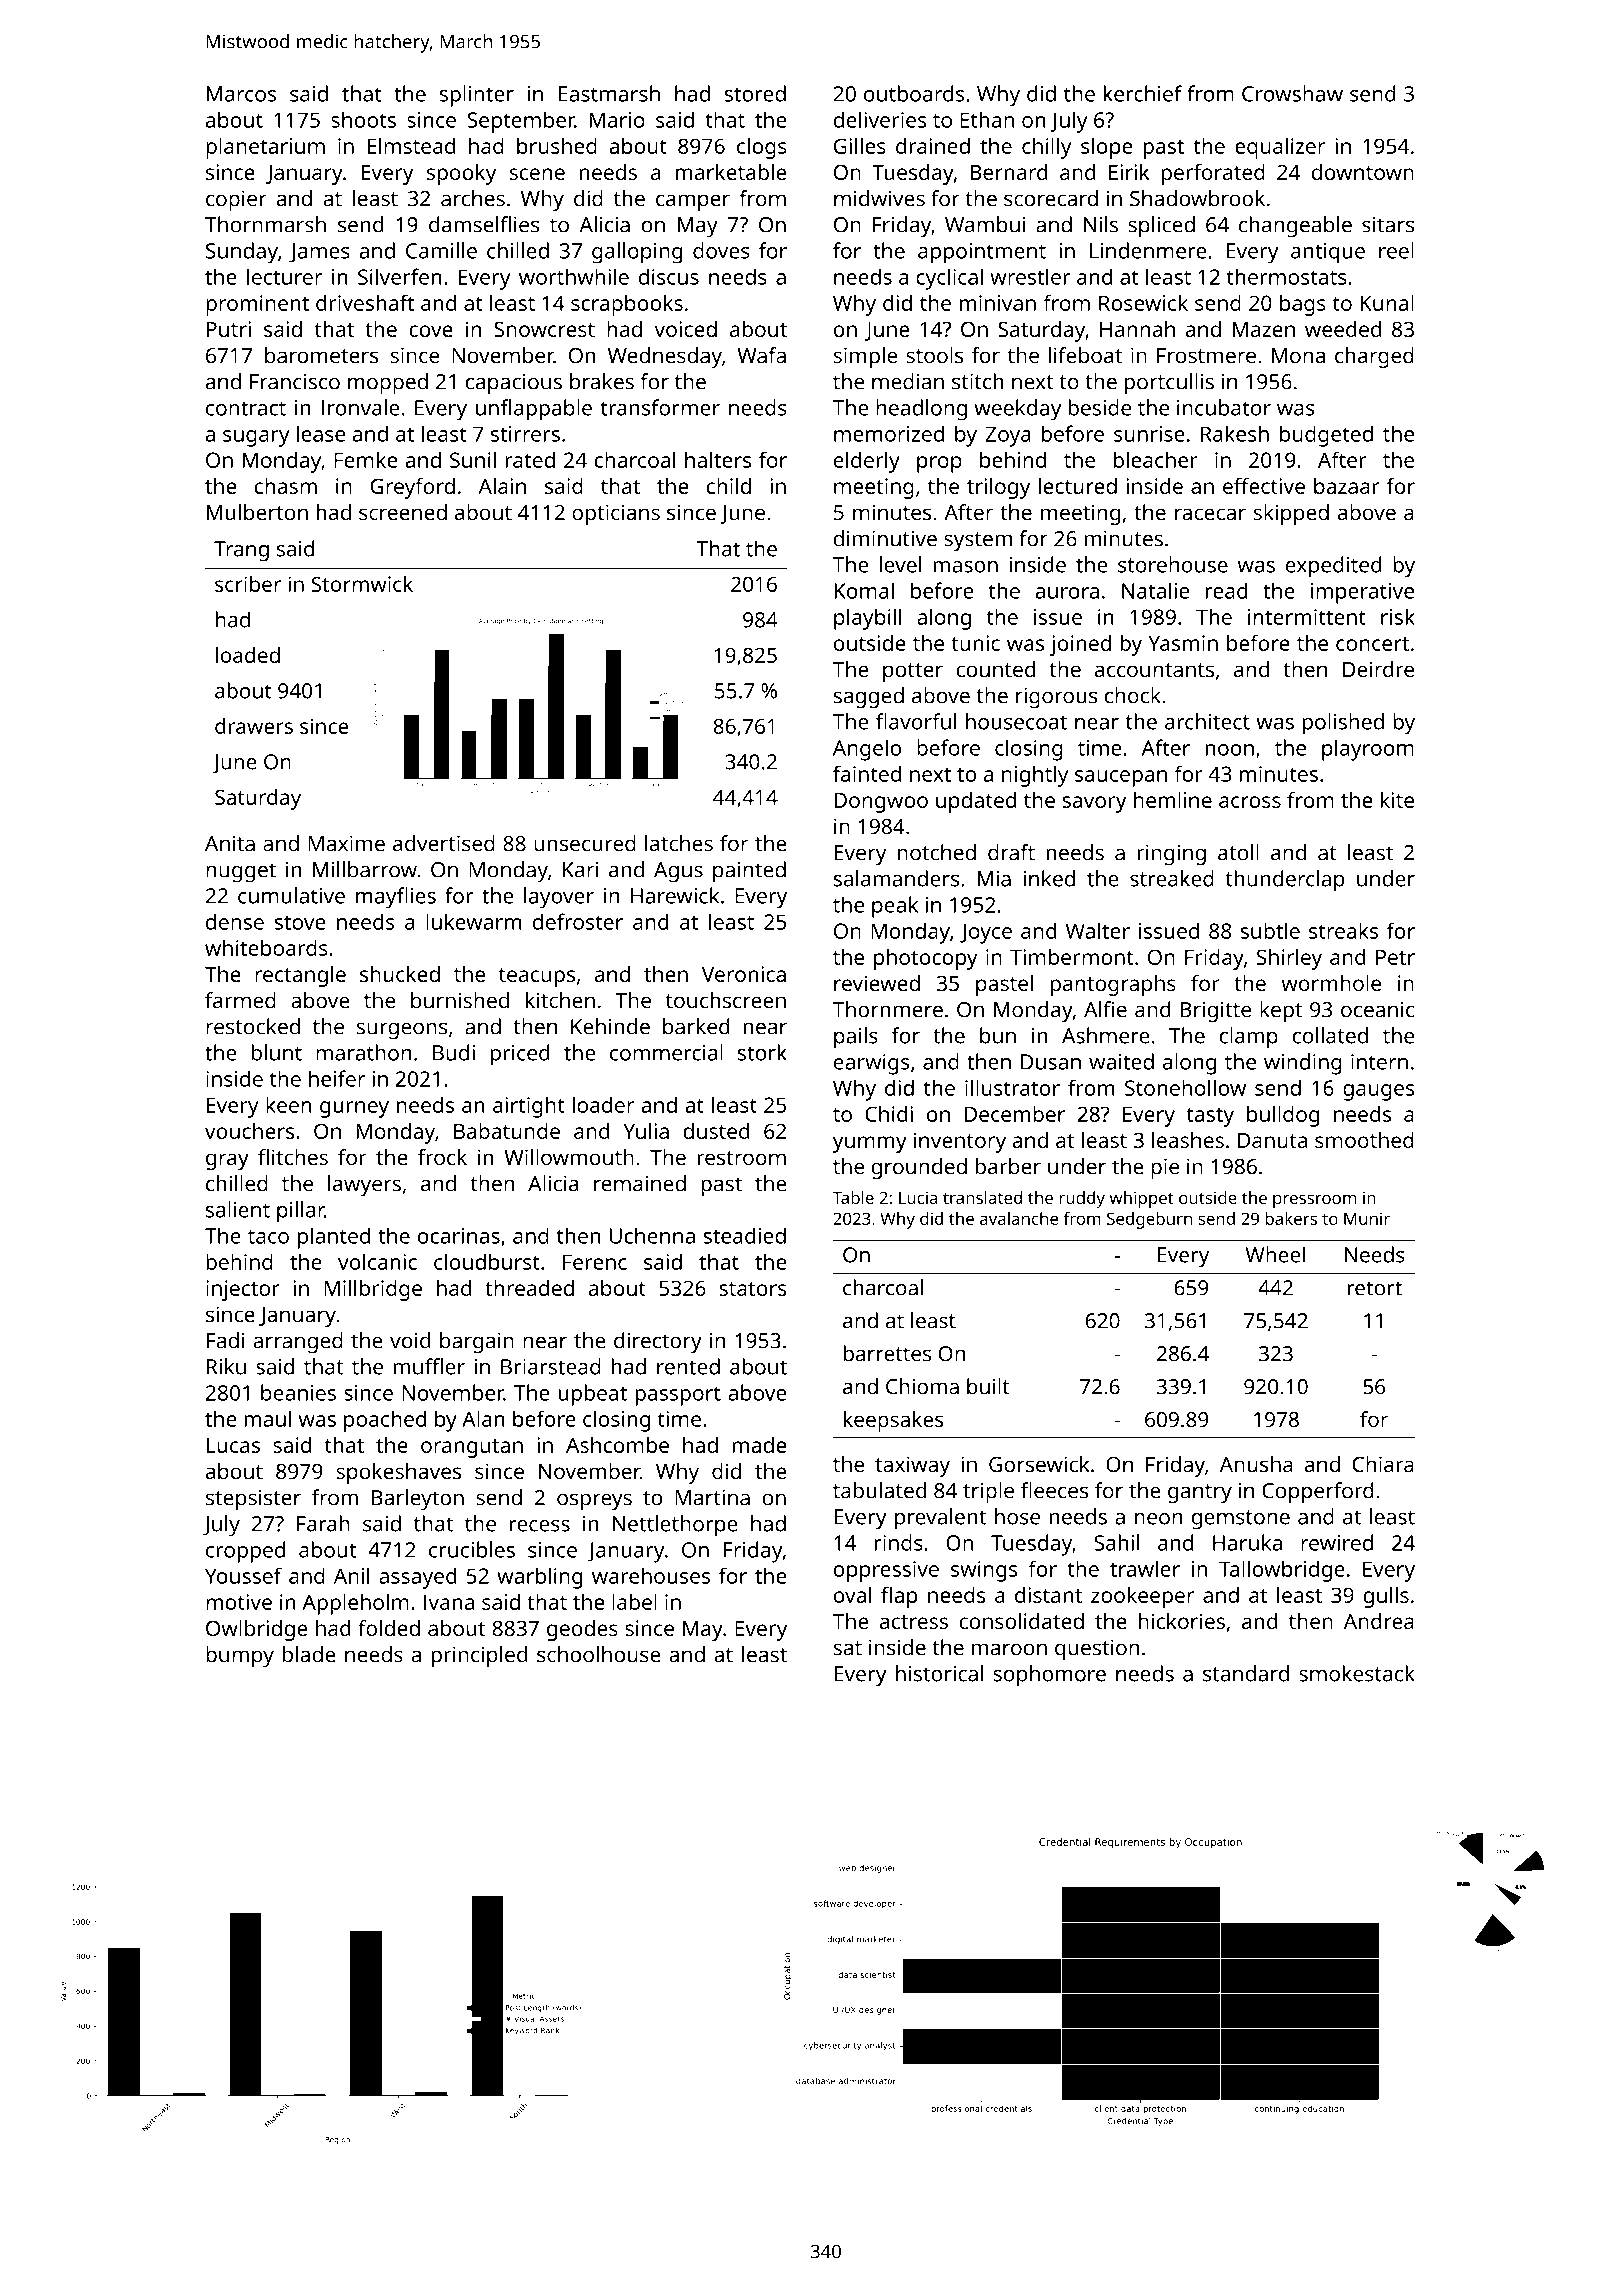  Describe the element at coordinates (1326, 436) in the document. I see `budgeted` at that location.
